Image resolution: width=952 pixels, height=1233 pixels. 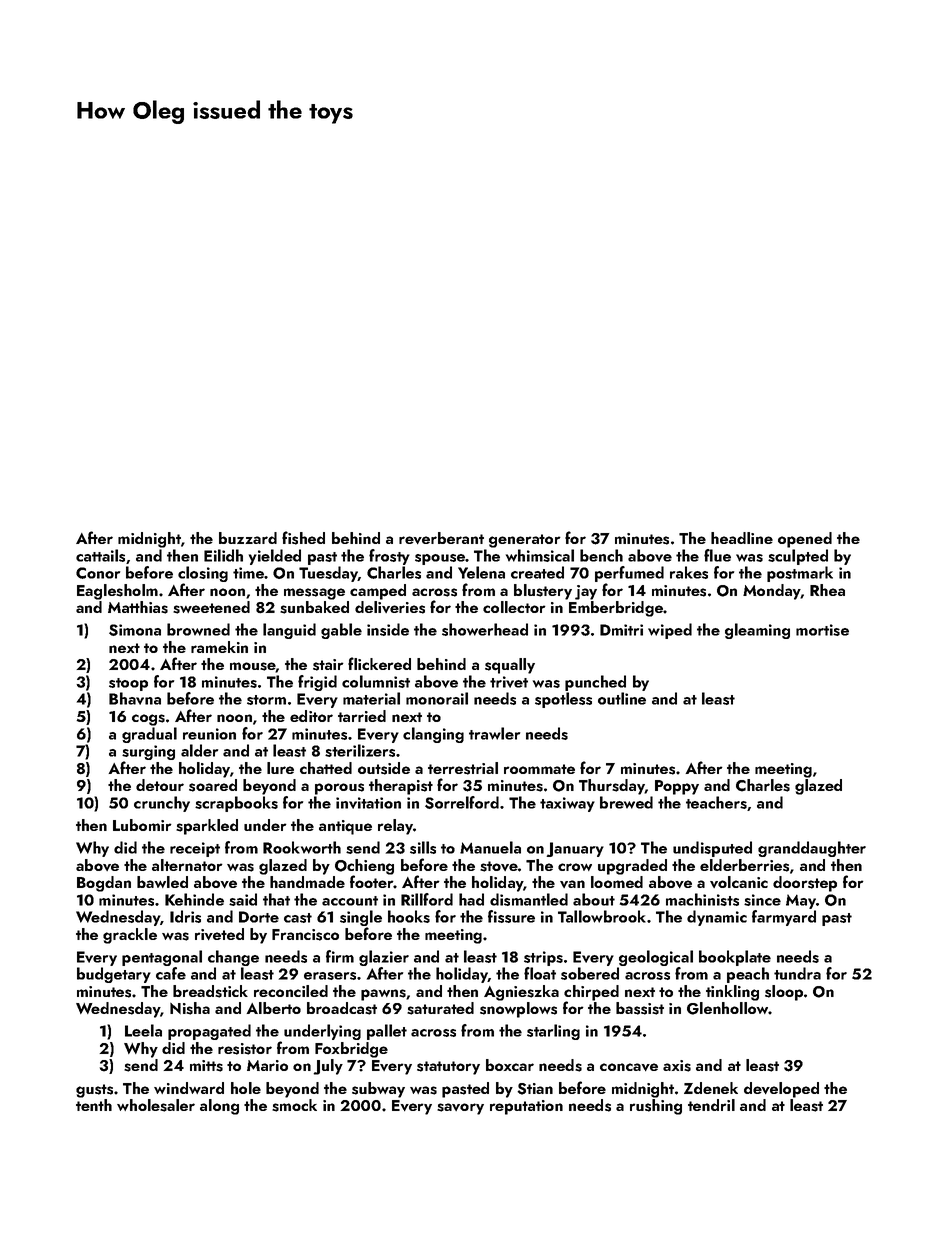 I want to click on Eaglesholm, so click(x=117, y=592).
